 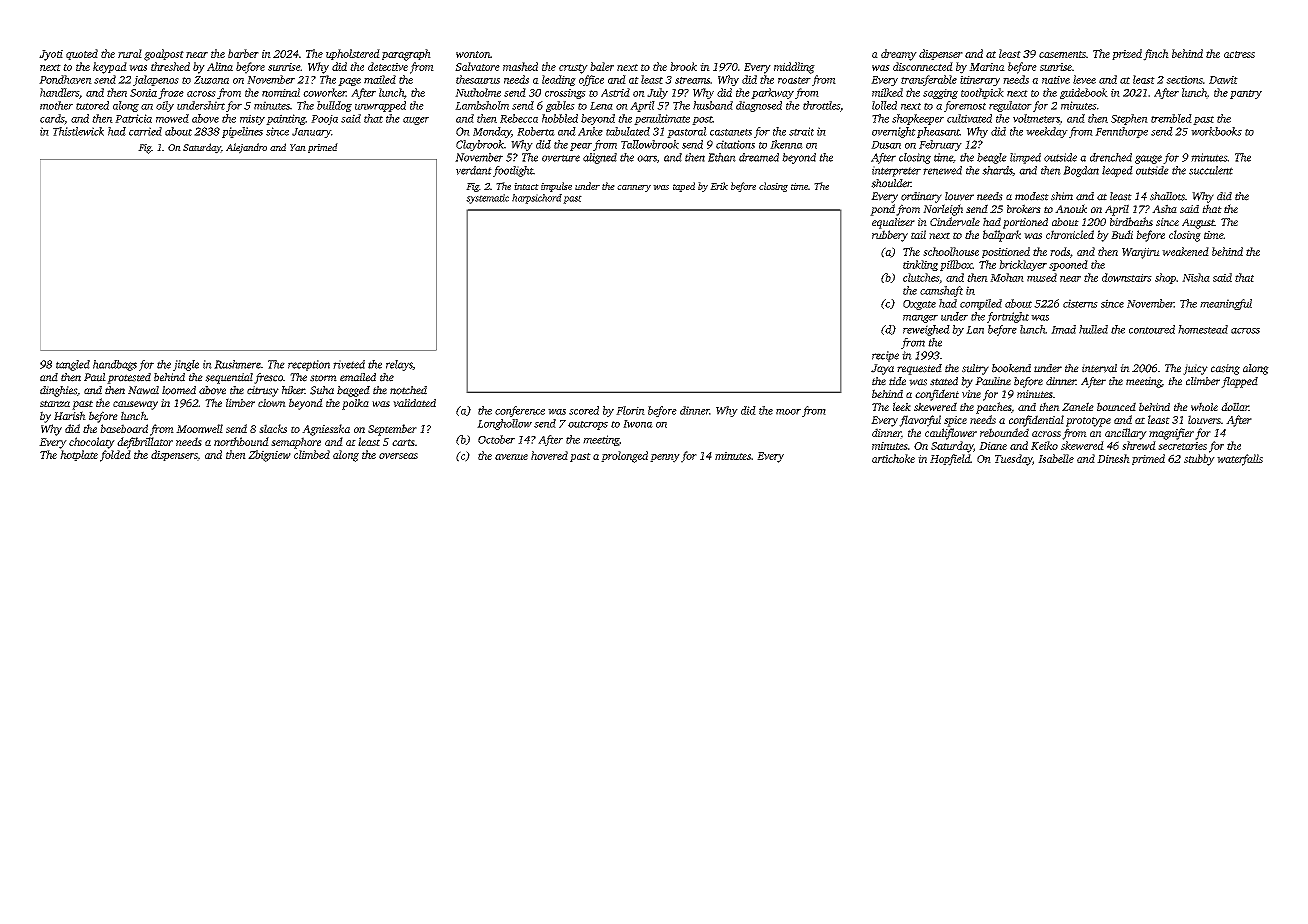 I want to click on climbed, so click(x=312, y=454).
